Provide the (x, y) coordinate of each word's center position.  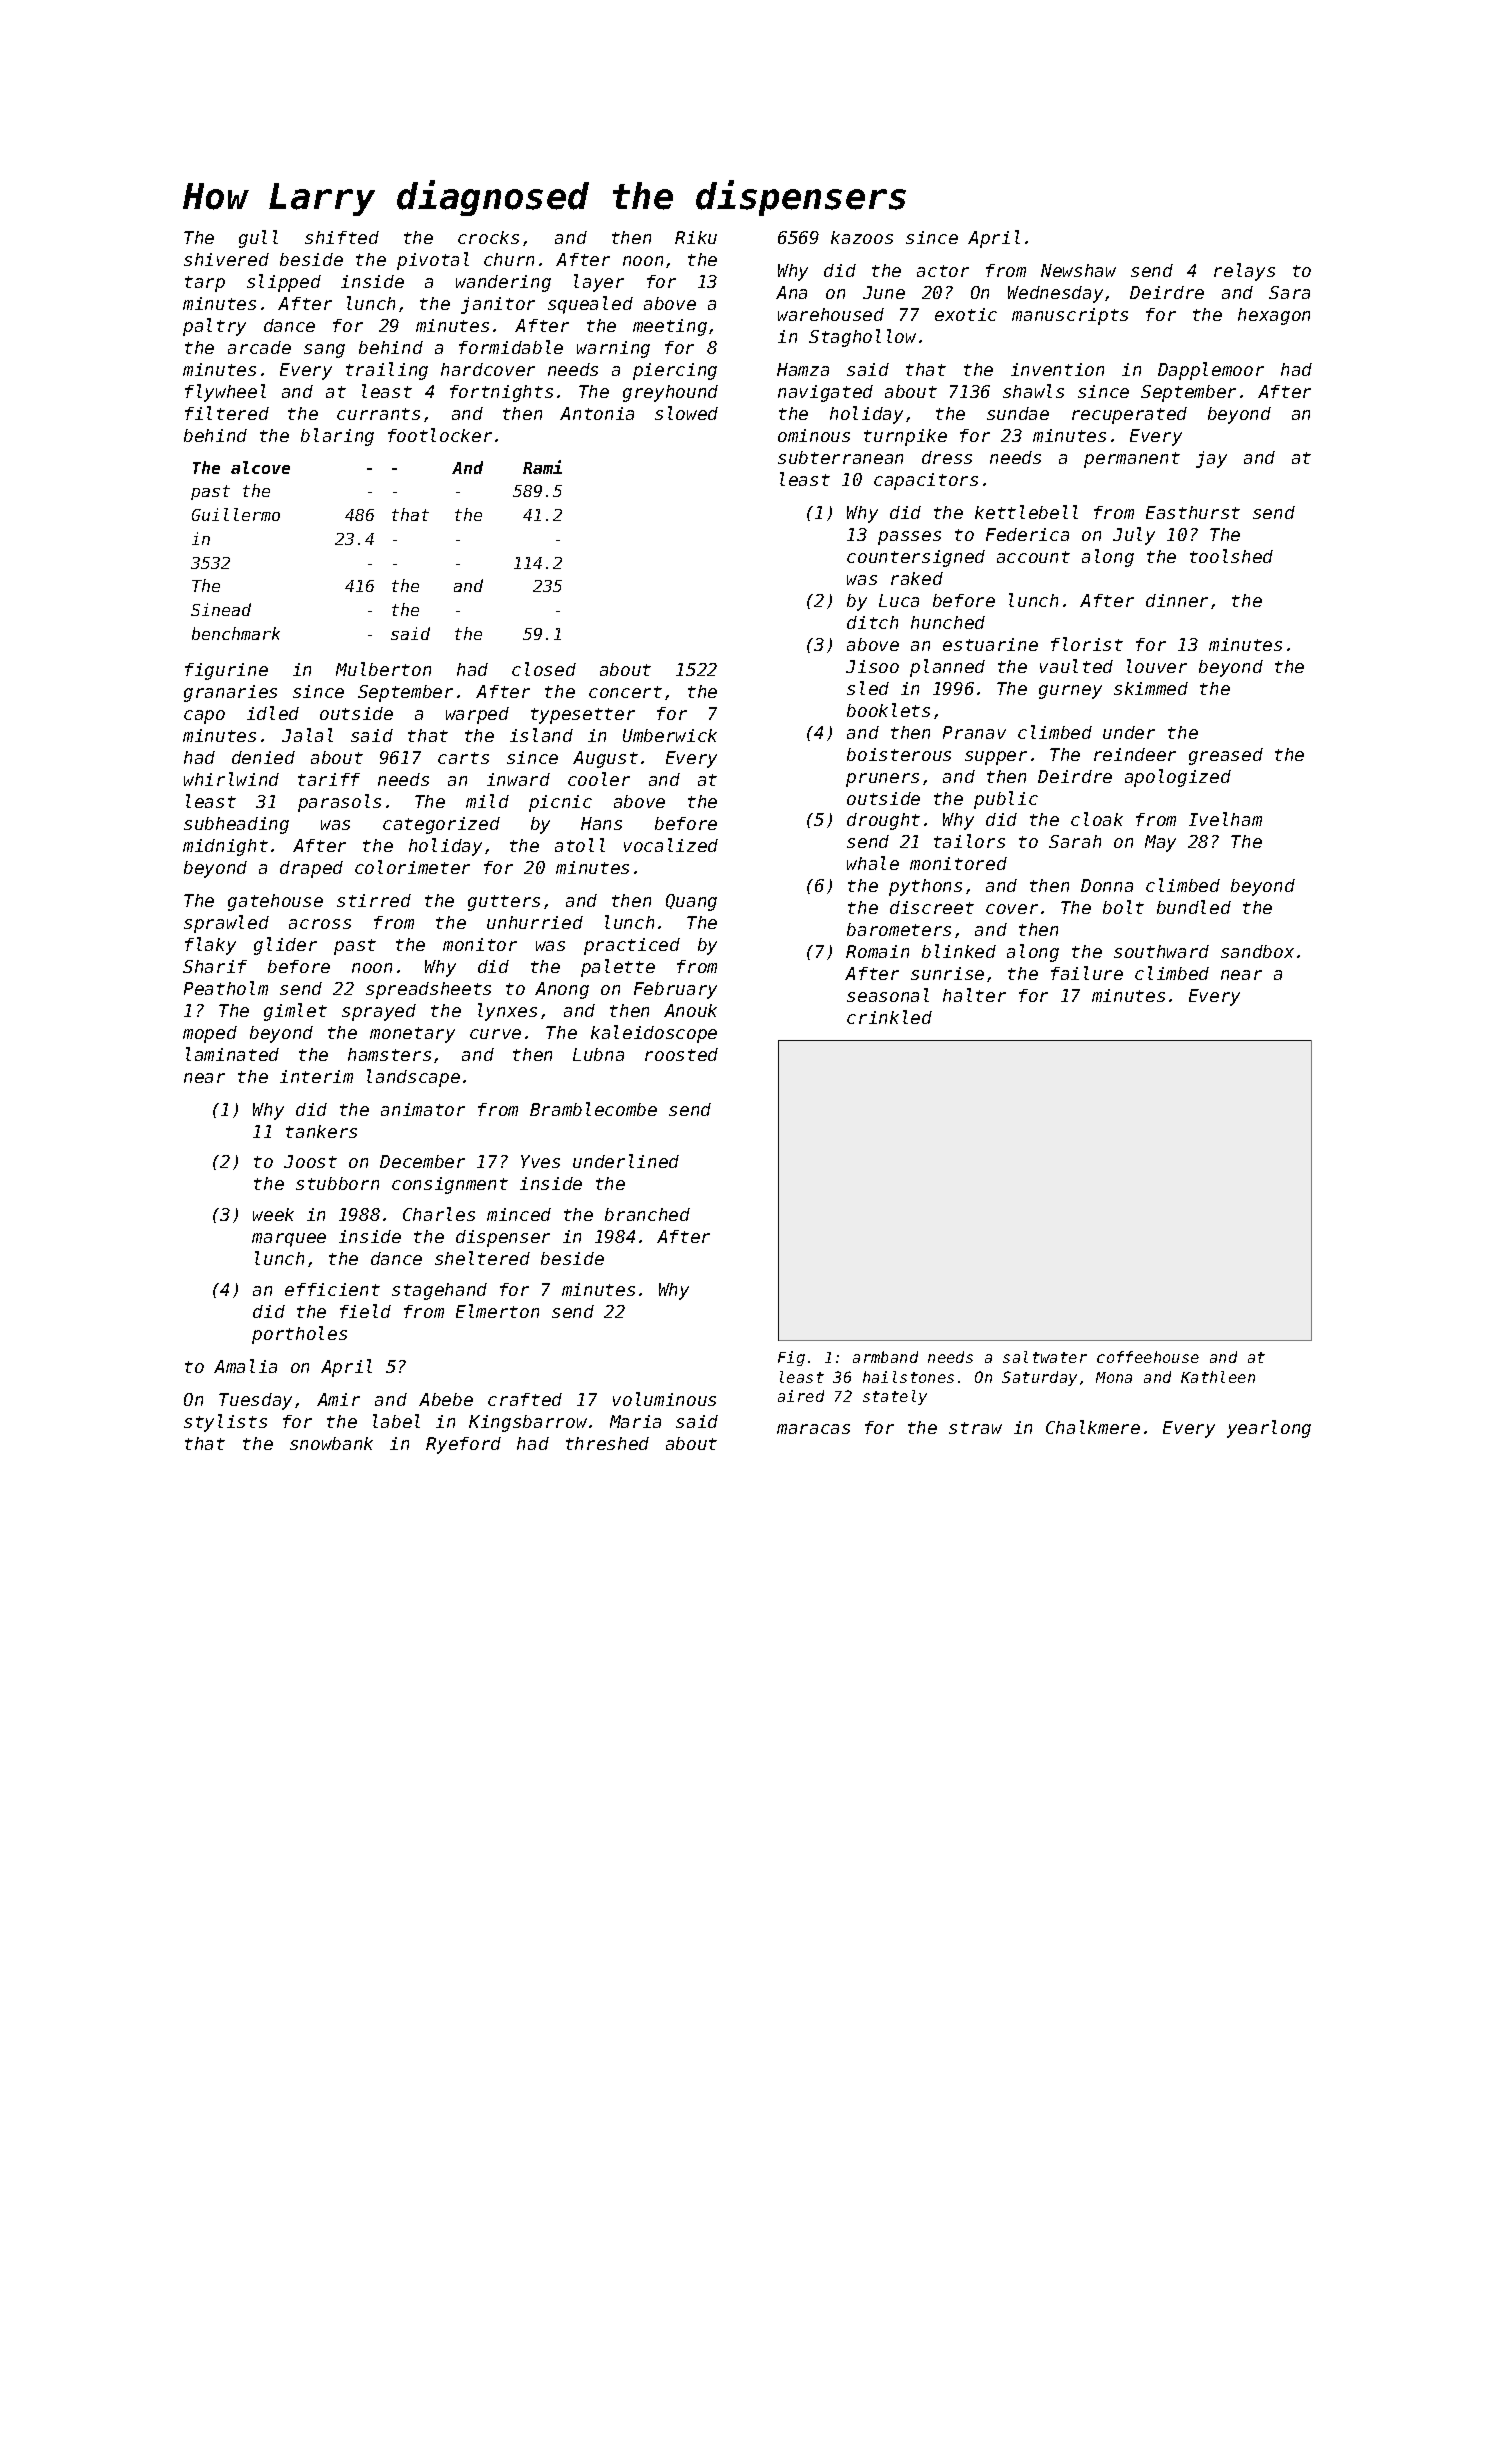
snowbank (331, 1443)
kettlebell (1026, 512)
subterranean (840, 457)
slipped (284, 283)
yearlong (1269, 1429)
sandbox (1257, 951)
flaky (210, 946)
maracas (813, 1429)
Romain (877, 951)
